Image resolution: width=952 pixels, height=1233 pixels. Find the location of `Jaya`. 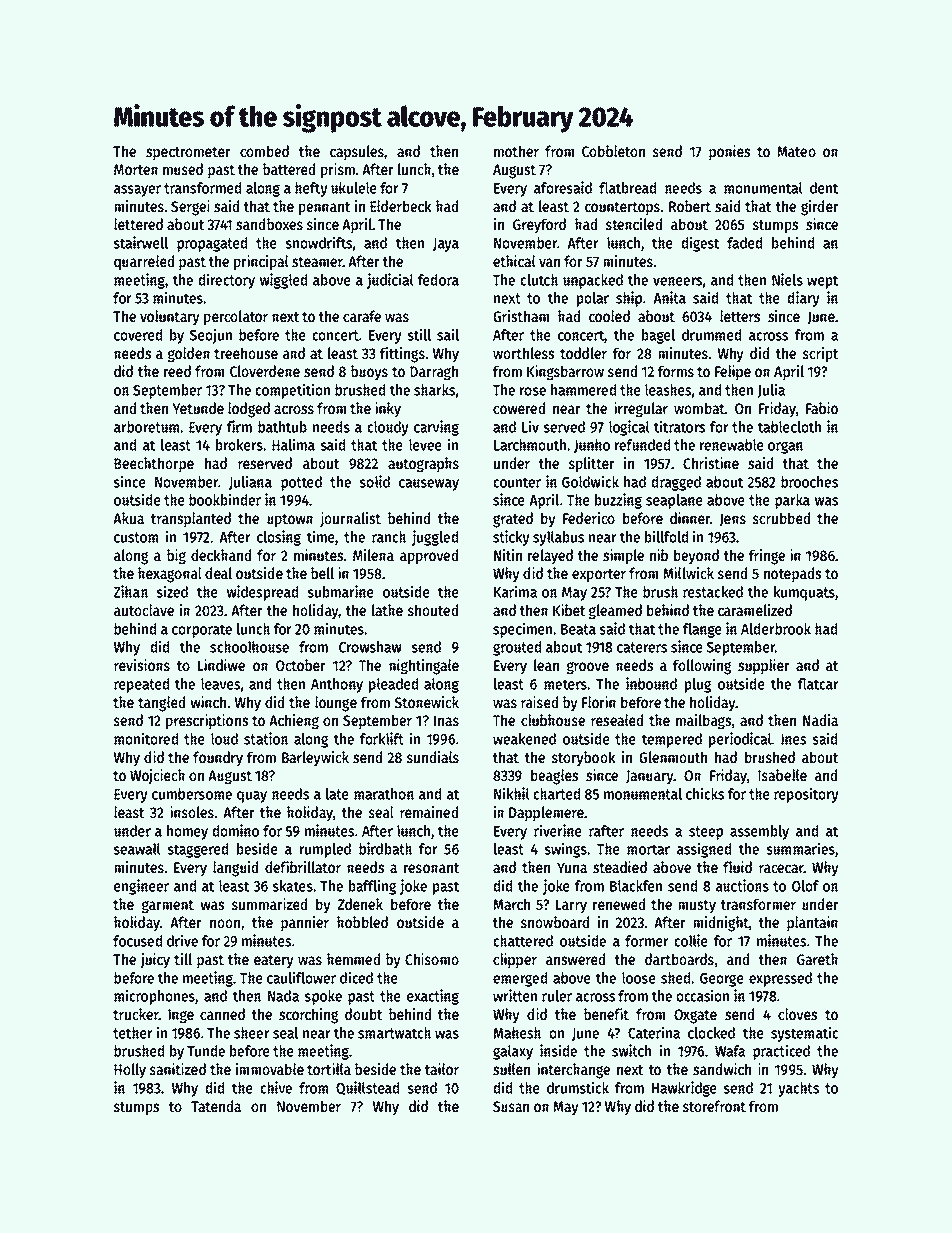

Jaya is located at coordinates (446, 245).
